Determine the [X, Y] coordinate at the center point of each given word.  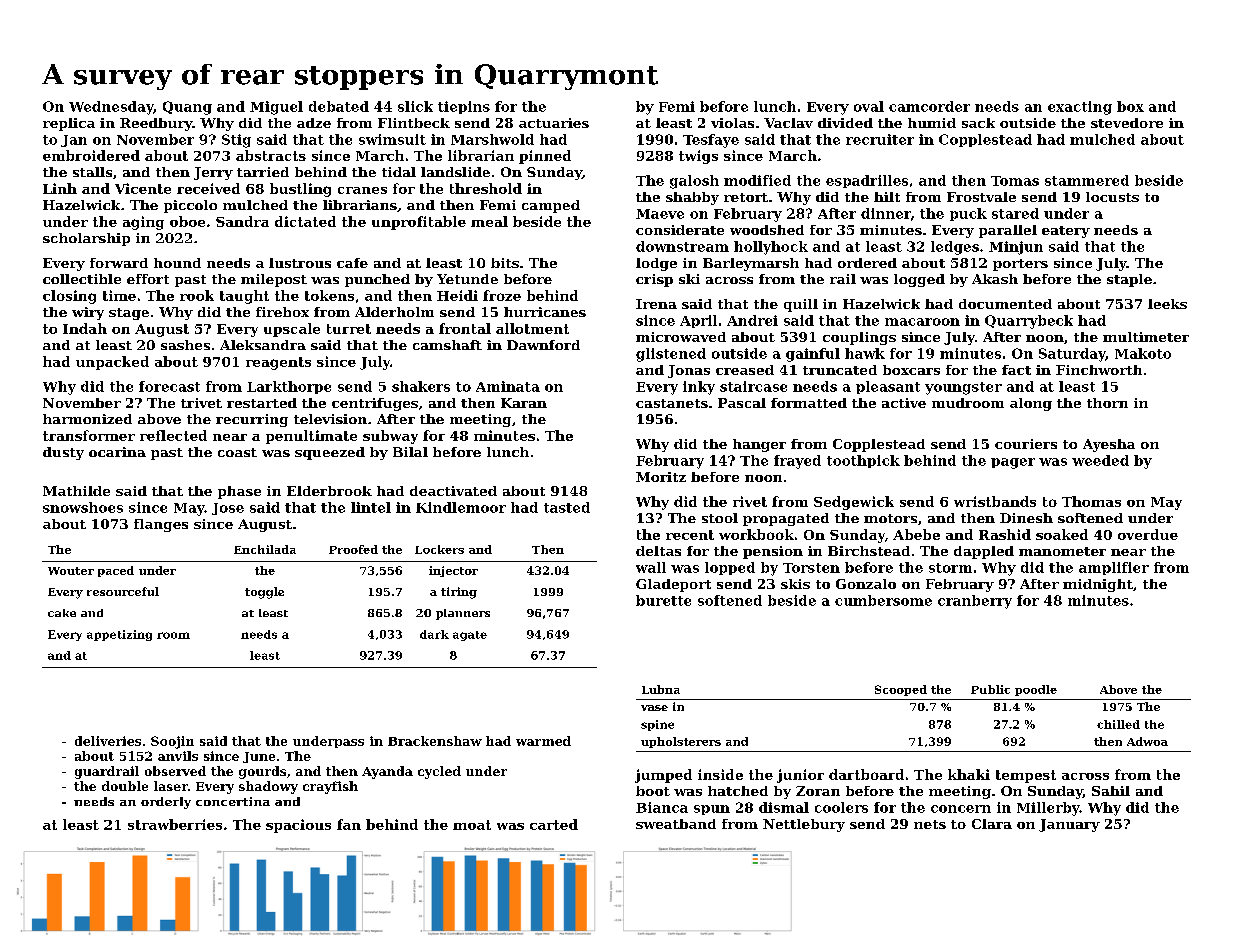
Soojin [172, 742]
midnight [1098, 585]
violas [732, 123]
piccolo [190, 206]
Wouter [71, 571]
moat [472, 825]
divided [845, 123]
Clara [992, 824]
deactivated [453, 491]
